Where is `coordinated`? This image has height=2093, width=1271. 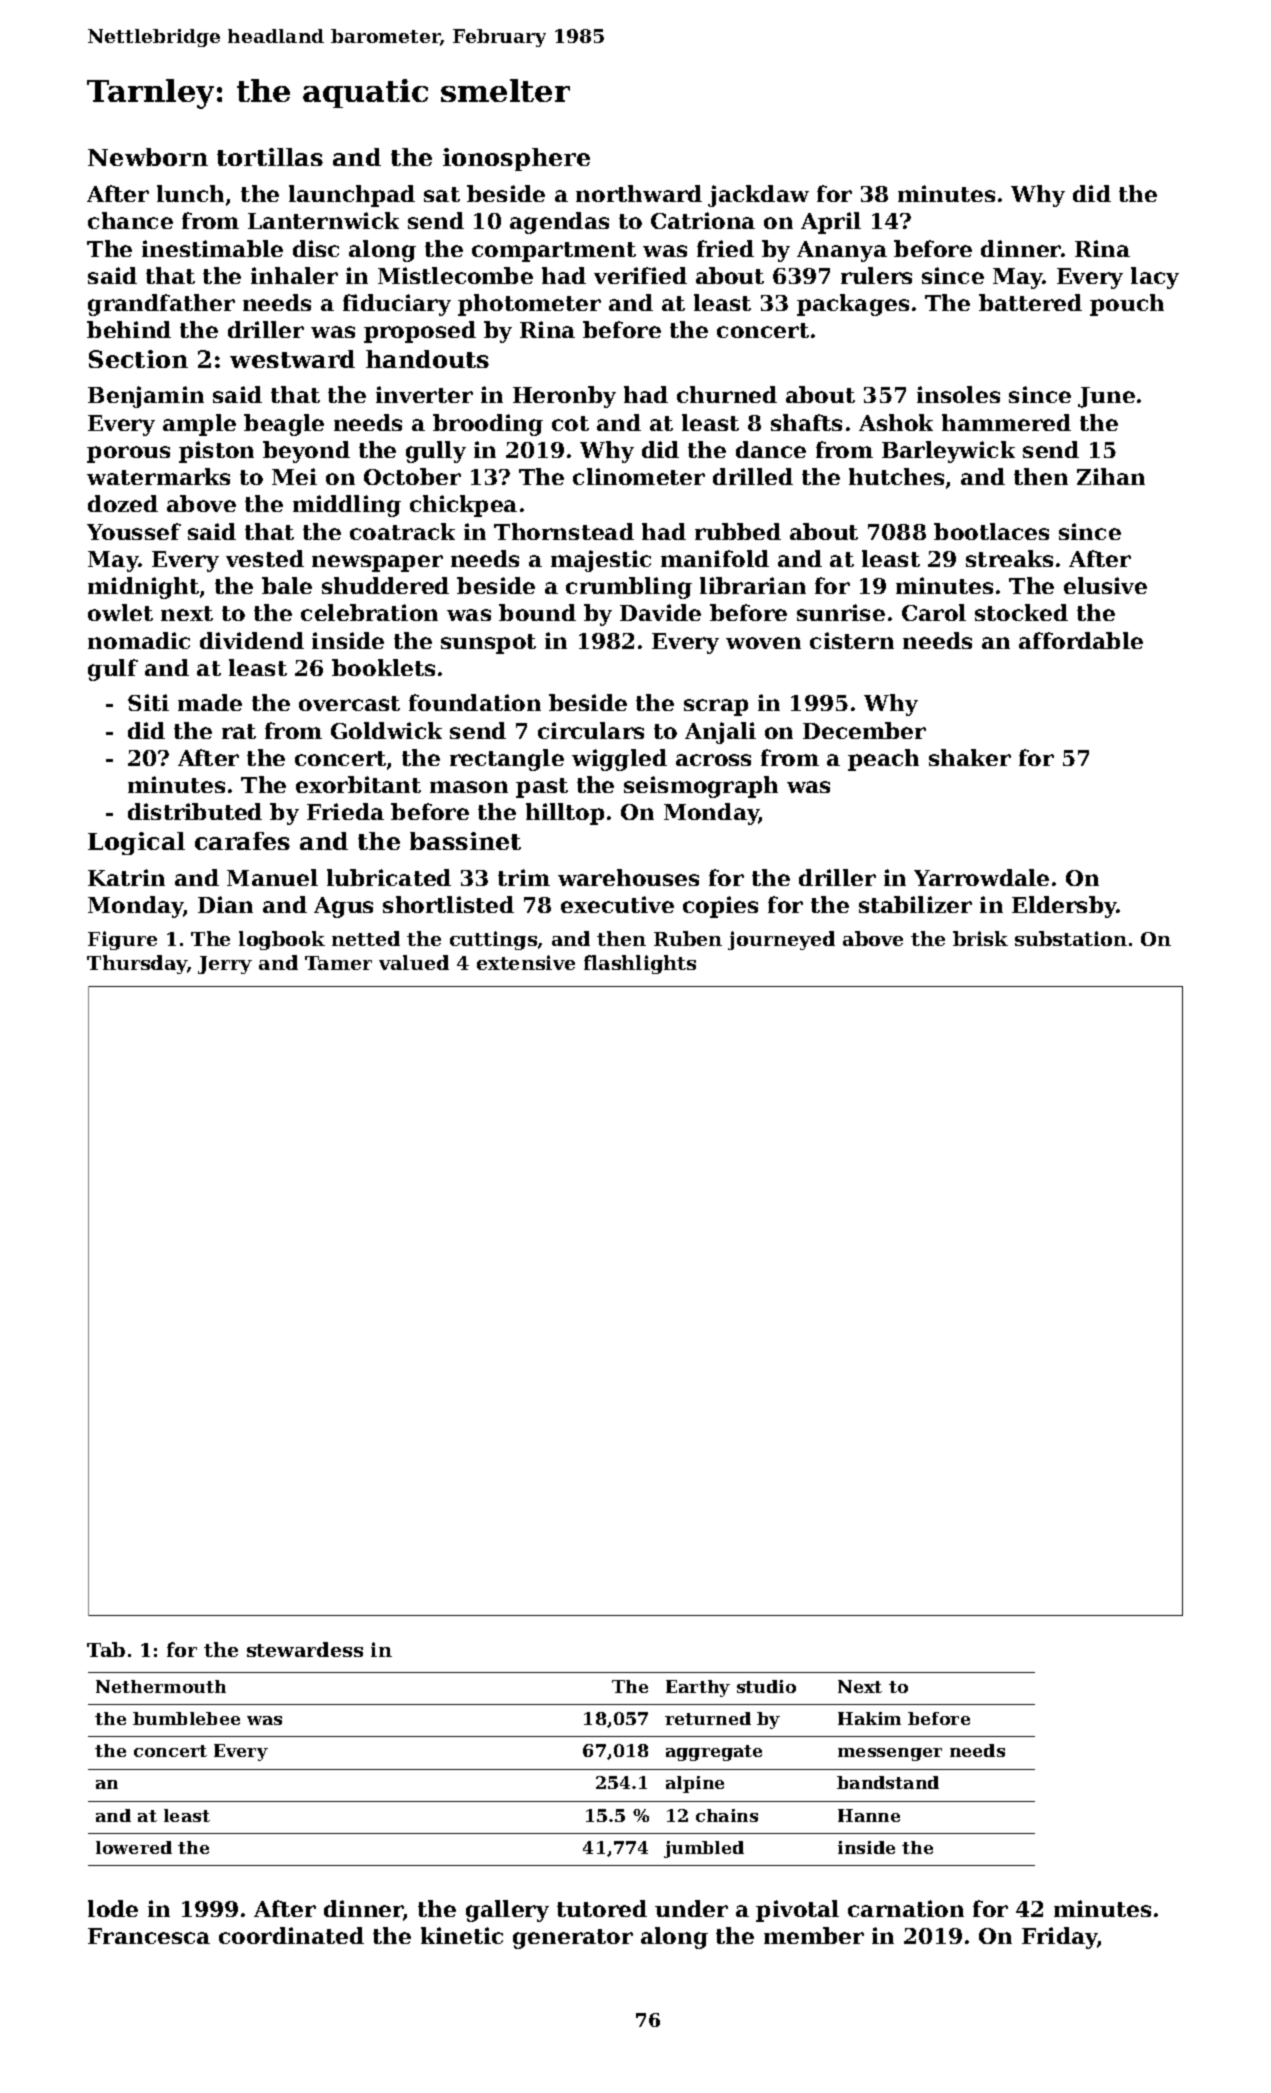 coordinated is located at coordinates (291, 1935).
